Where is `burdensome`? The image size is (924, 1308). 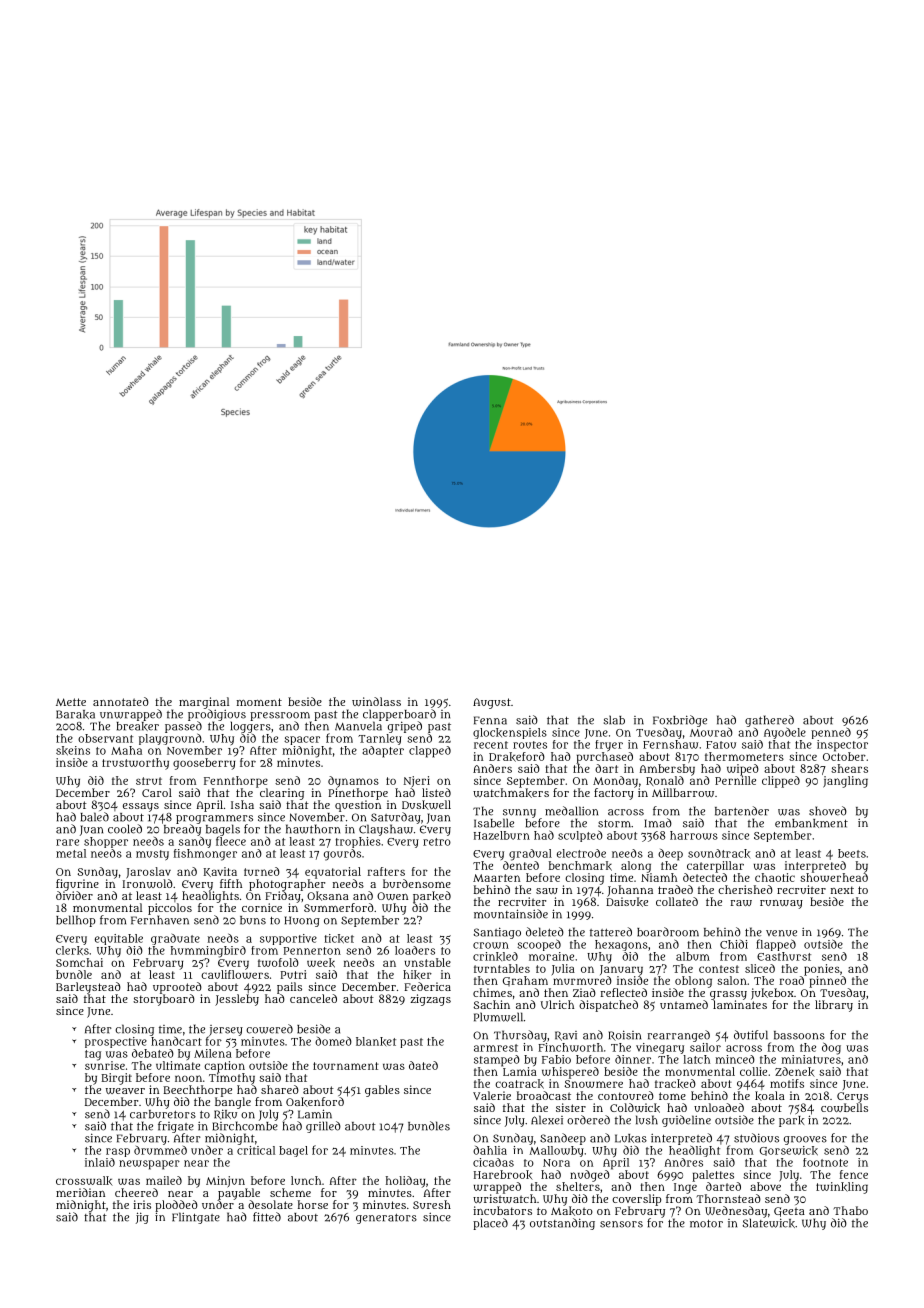 burdensome is located at coordinates (417, 883).
